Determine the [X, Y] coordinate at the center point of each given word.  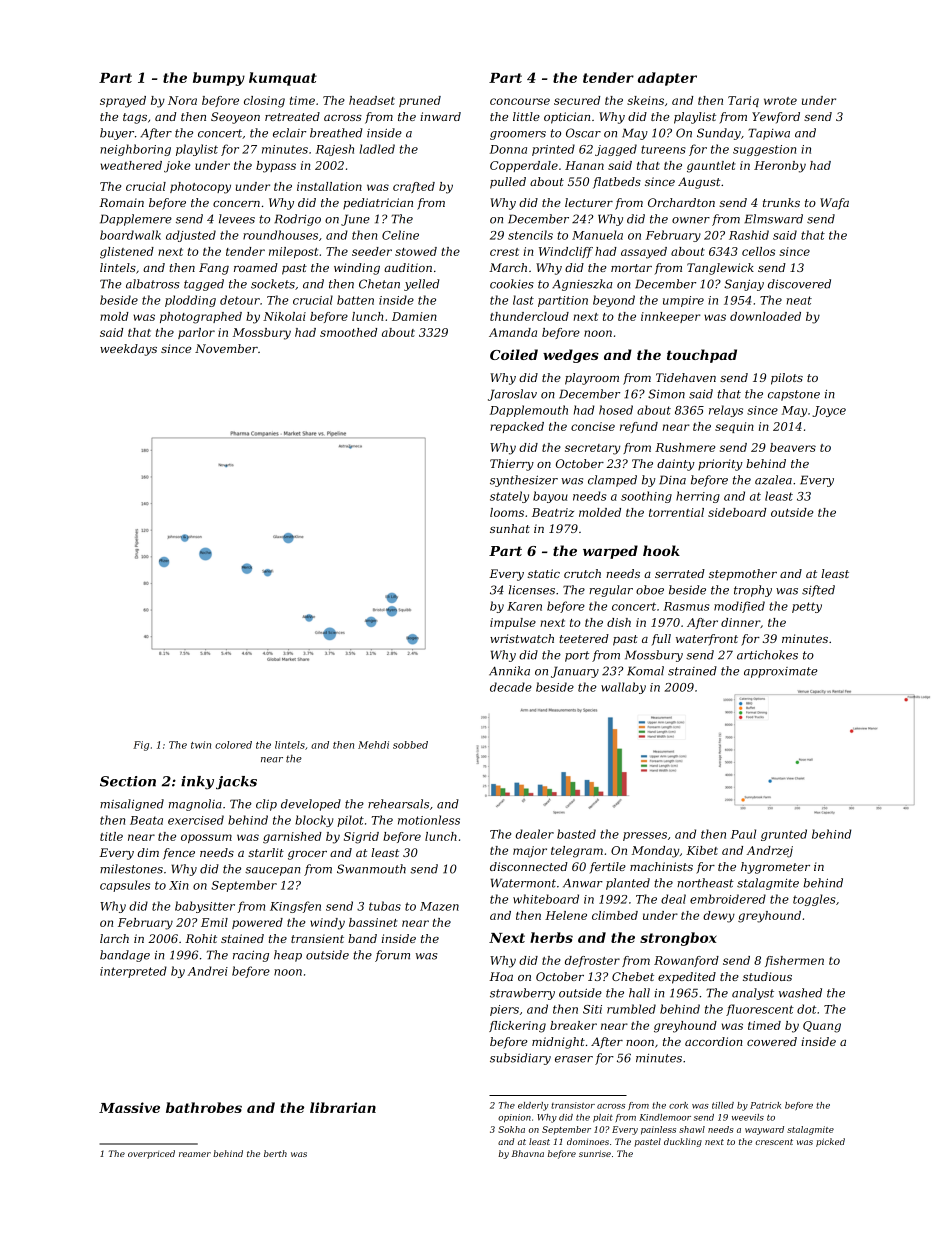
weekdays [128, 350]
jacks [236, 783]
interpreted [133, 972]
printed [553, 150]
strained [692, 671]
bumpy [219, 79]
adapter [667, 79]
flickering [517, 1027]
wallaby [623, 688]
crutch [582, 573]
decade [511, 687]
